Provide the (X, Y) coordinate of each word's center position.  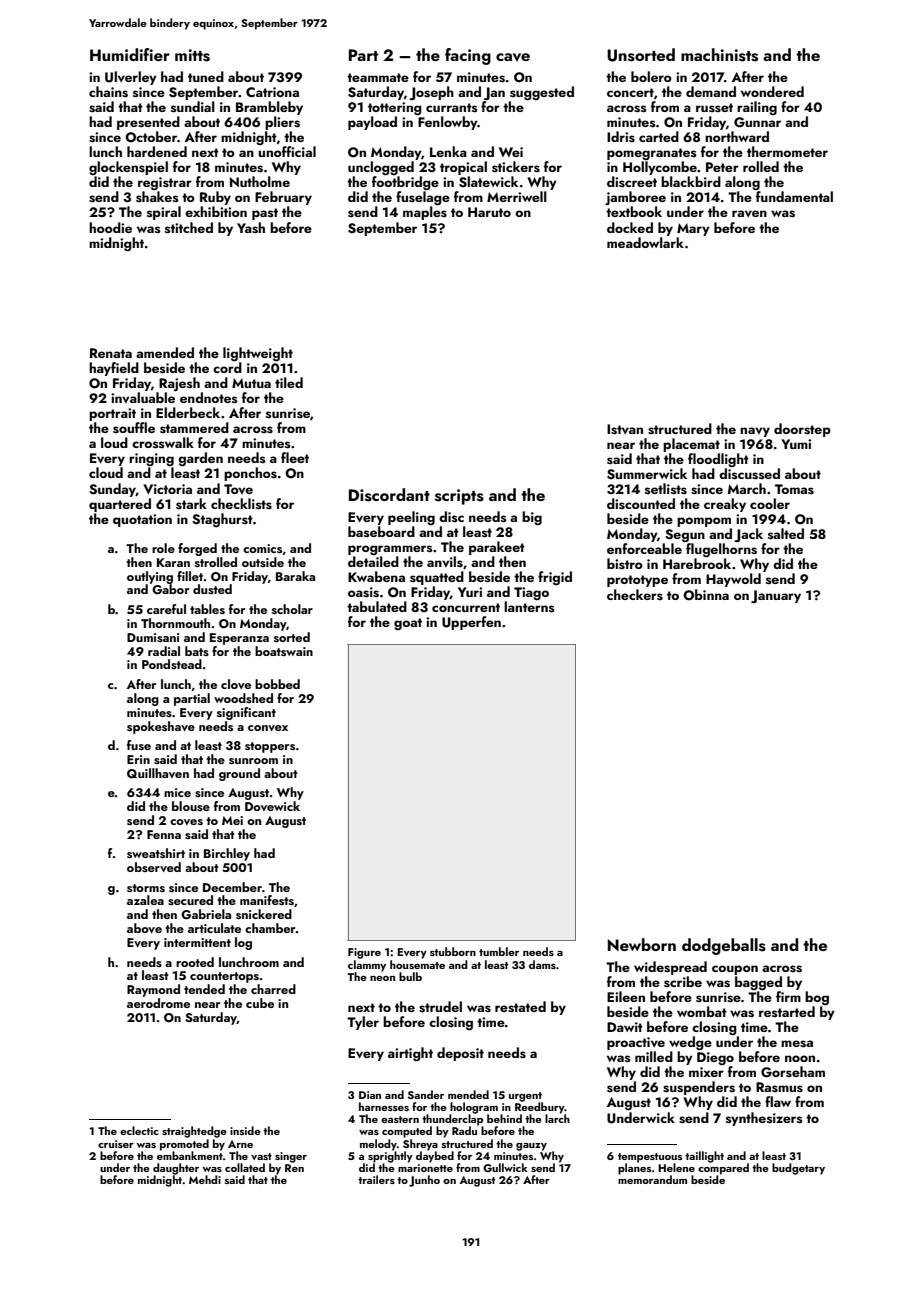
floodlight (718, 460)
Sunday (112, 490)
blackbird (691, 181)
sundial (193, 106)
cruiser (116, 1144)
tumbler (499, 951)
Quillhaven (158, 773)
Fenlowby (448, 123)
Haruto (489, 212)
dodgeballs (724, 946)
